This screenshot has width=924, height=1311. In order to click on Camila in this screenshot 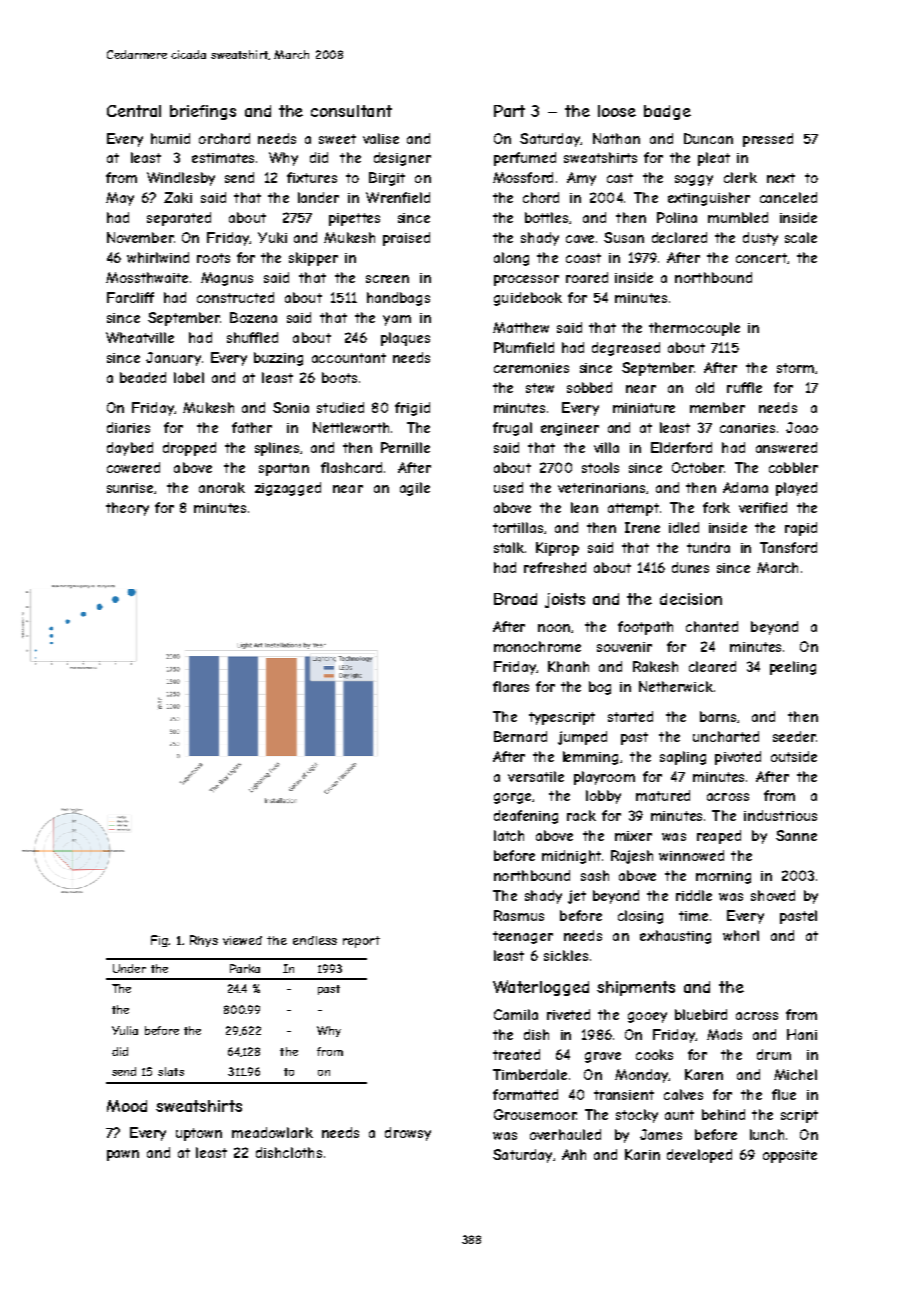, I will do `click(516, 1014)`.
